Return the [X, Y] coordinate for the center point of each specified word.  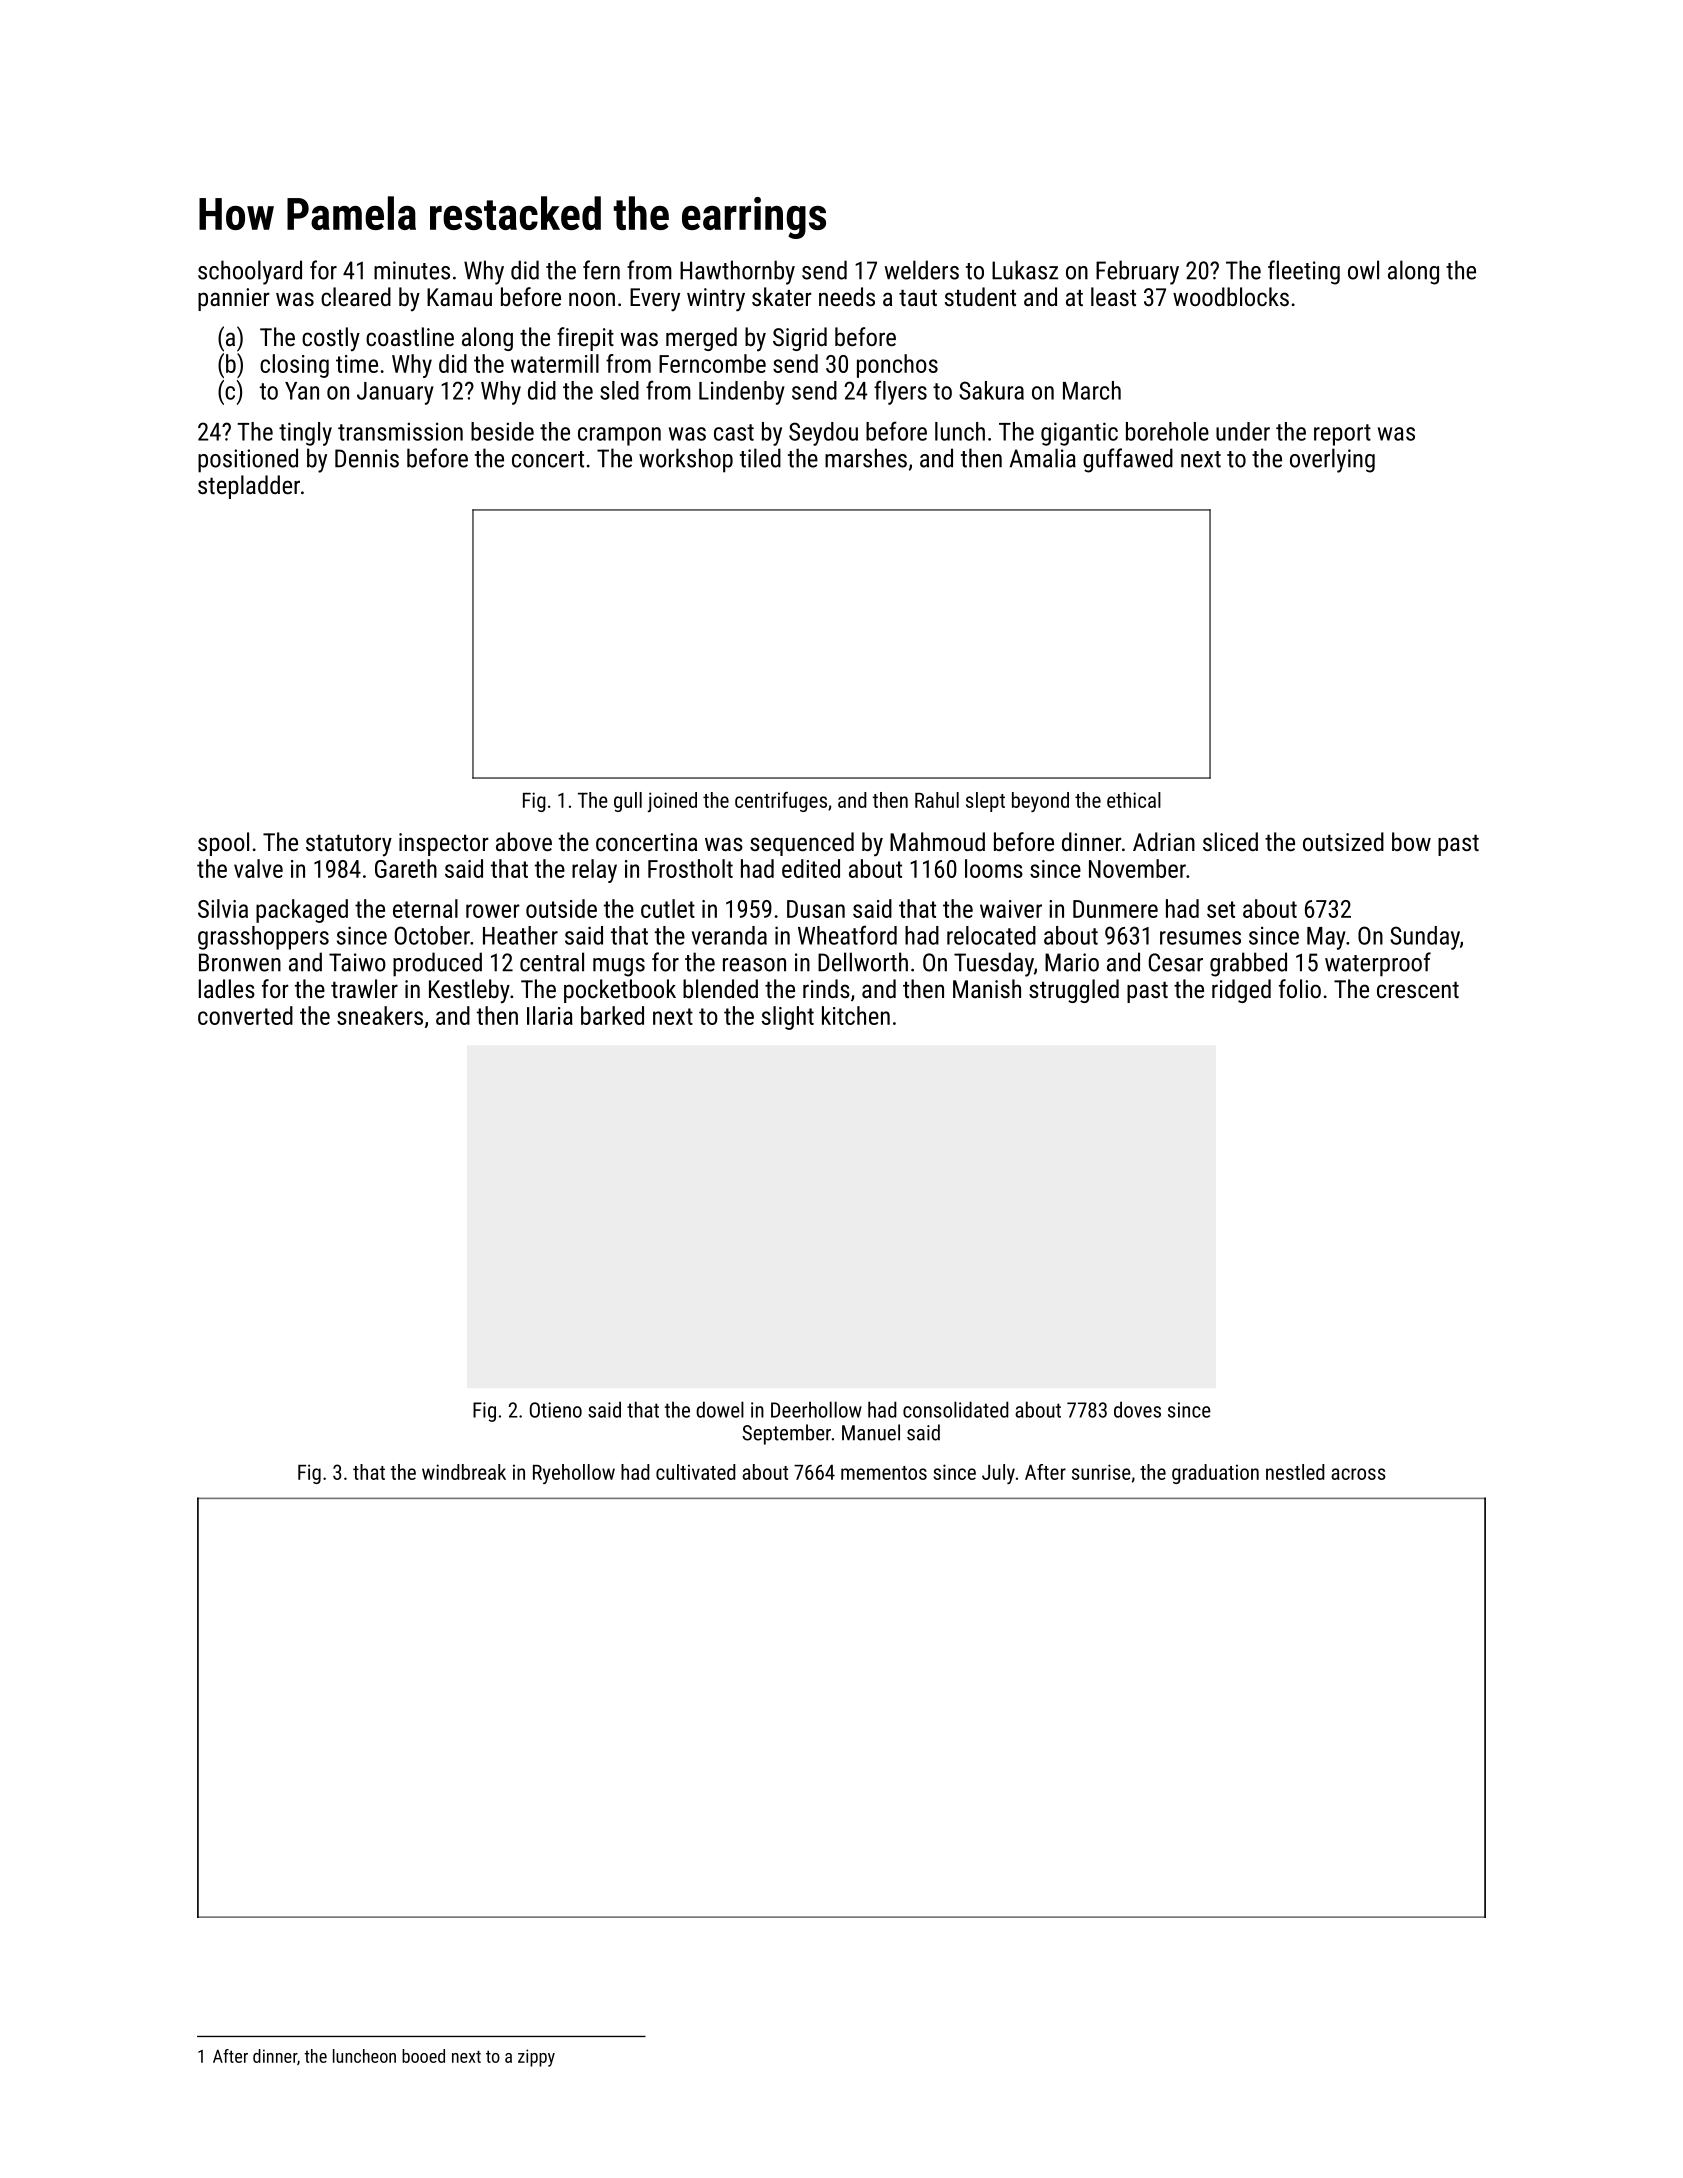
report [1342, 435]
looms [994, 868]
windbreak [464, 1472]
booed [423, 2056]
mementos [884, 1473]
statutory [349, 845]
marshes [866, 458]
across [1358, 1474]
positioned [248, 460]
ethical [1134, 800]
